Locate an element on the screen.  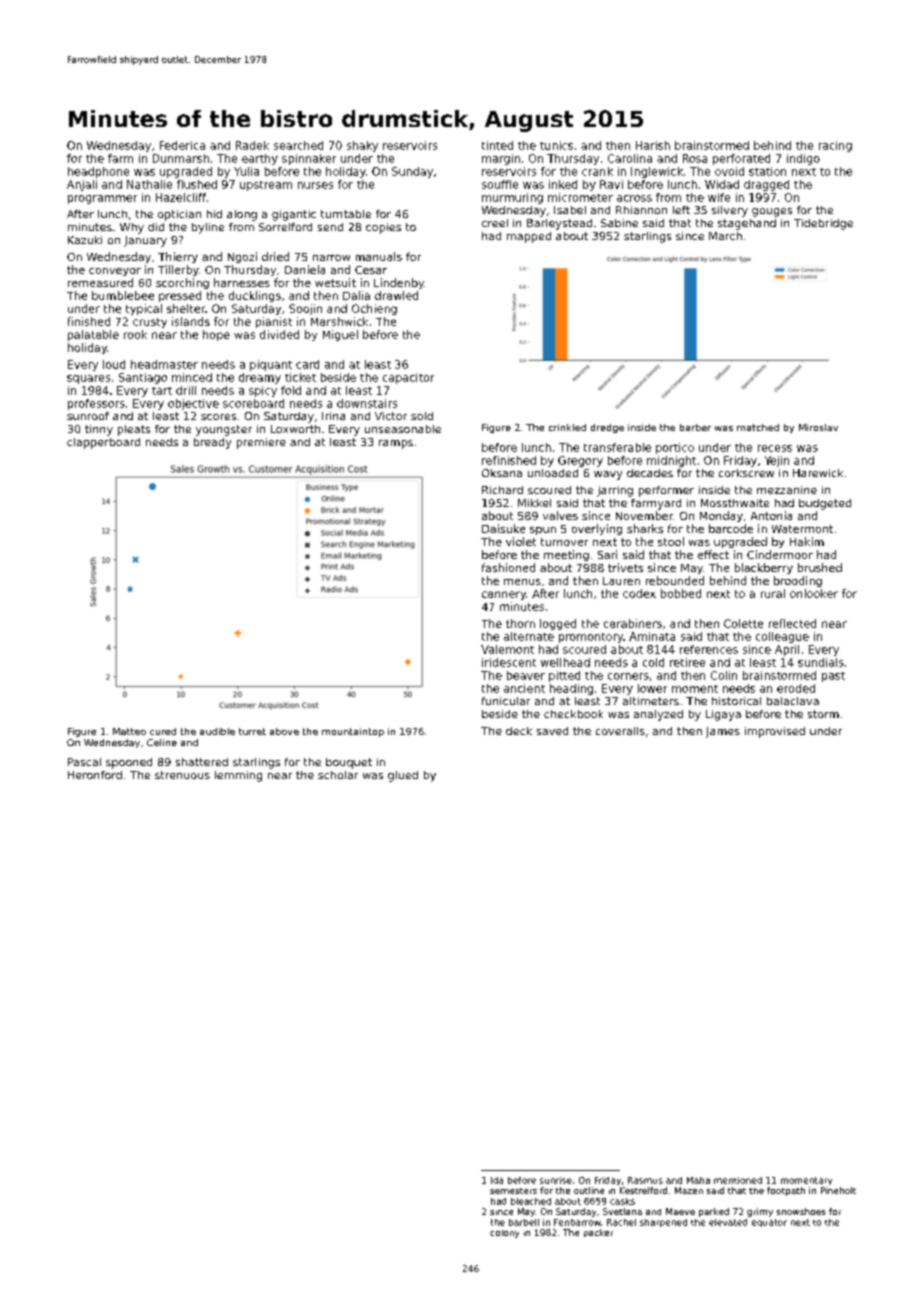
capacitor is located at coordinates (408, 378).
